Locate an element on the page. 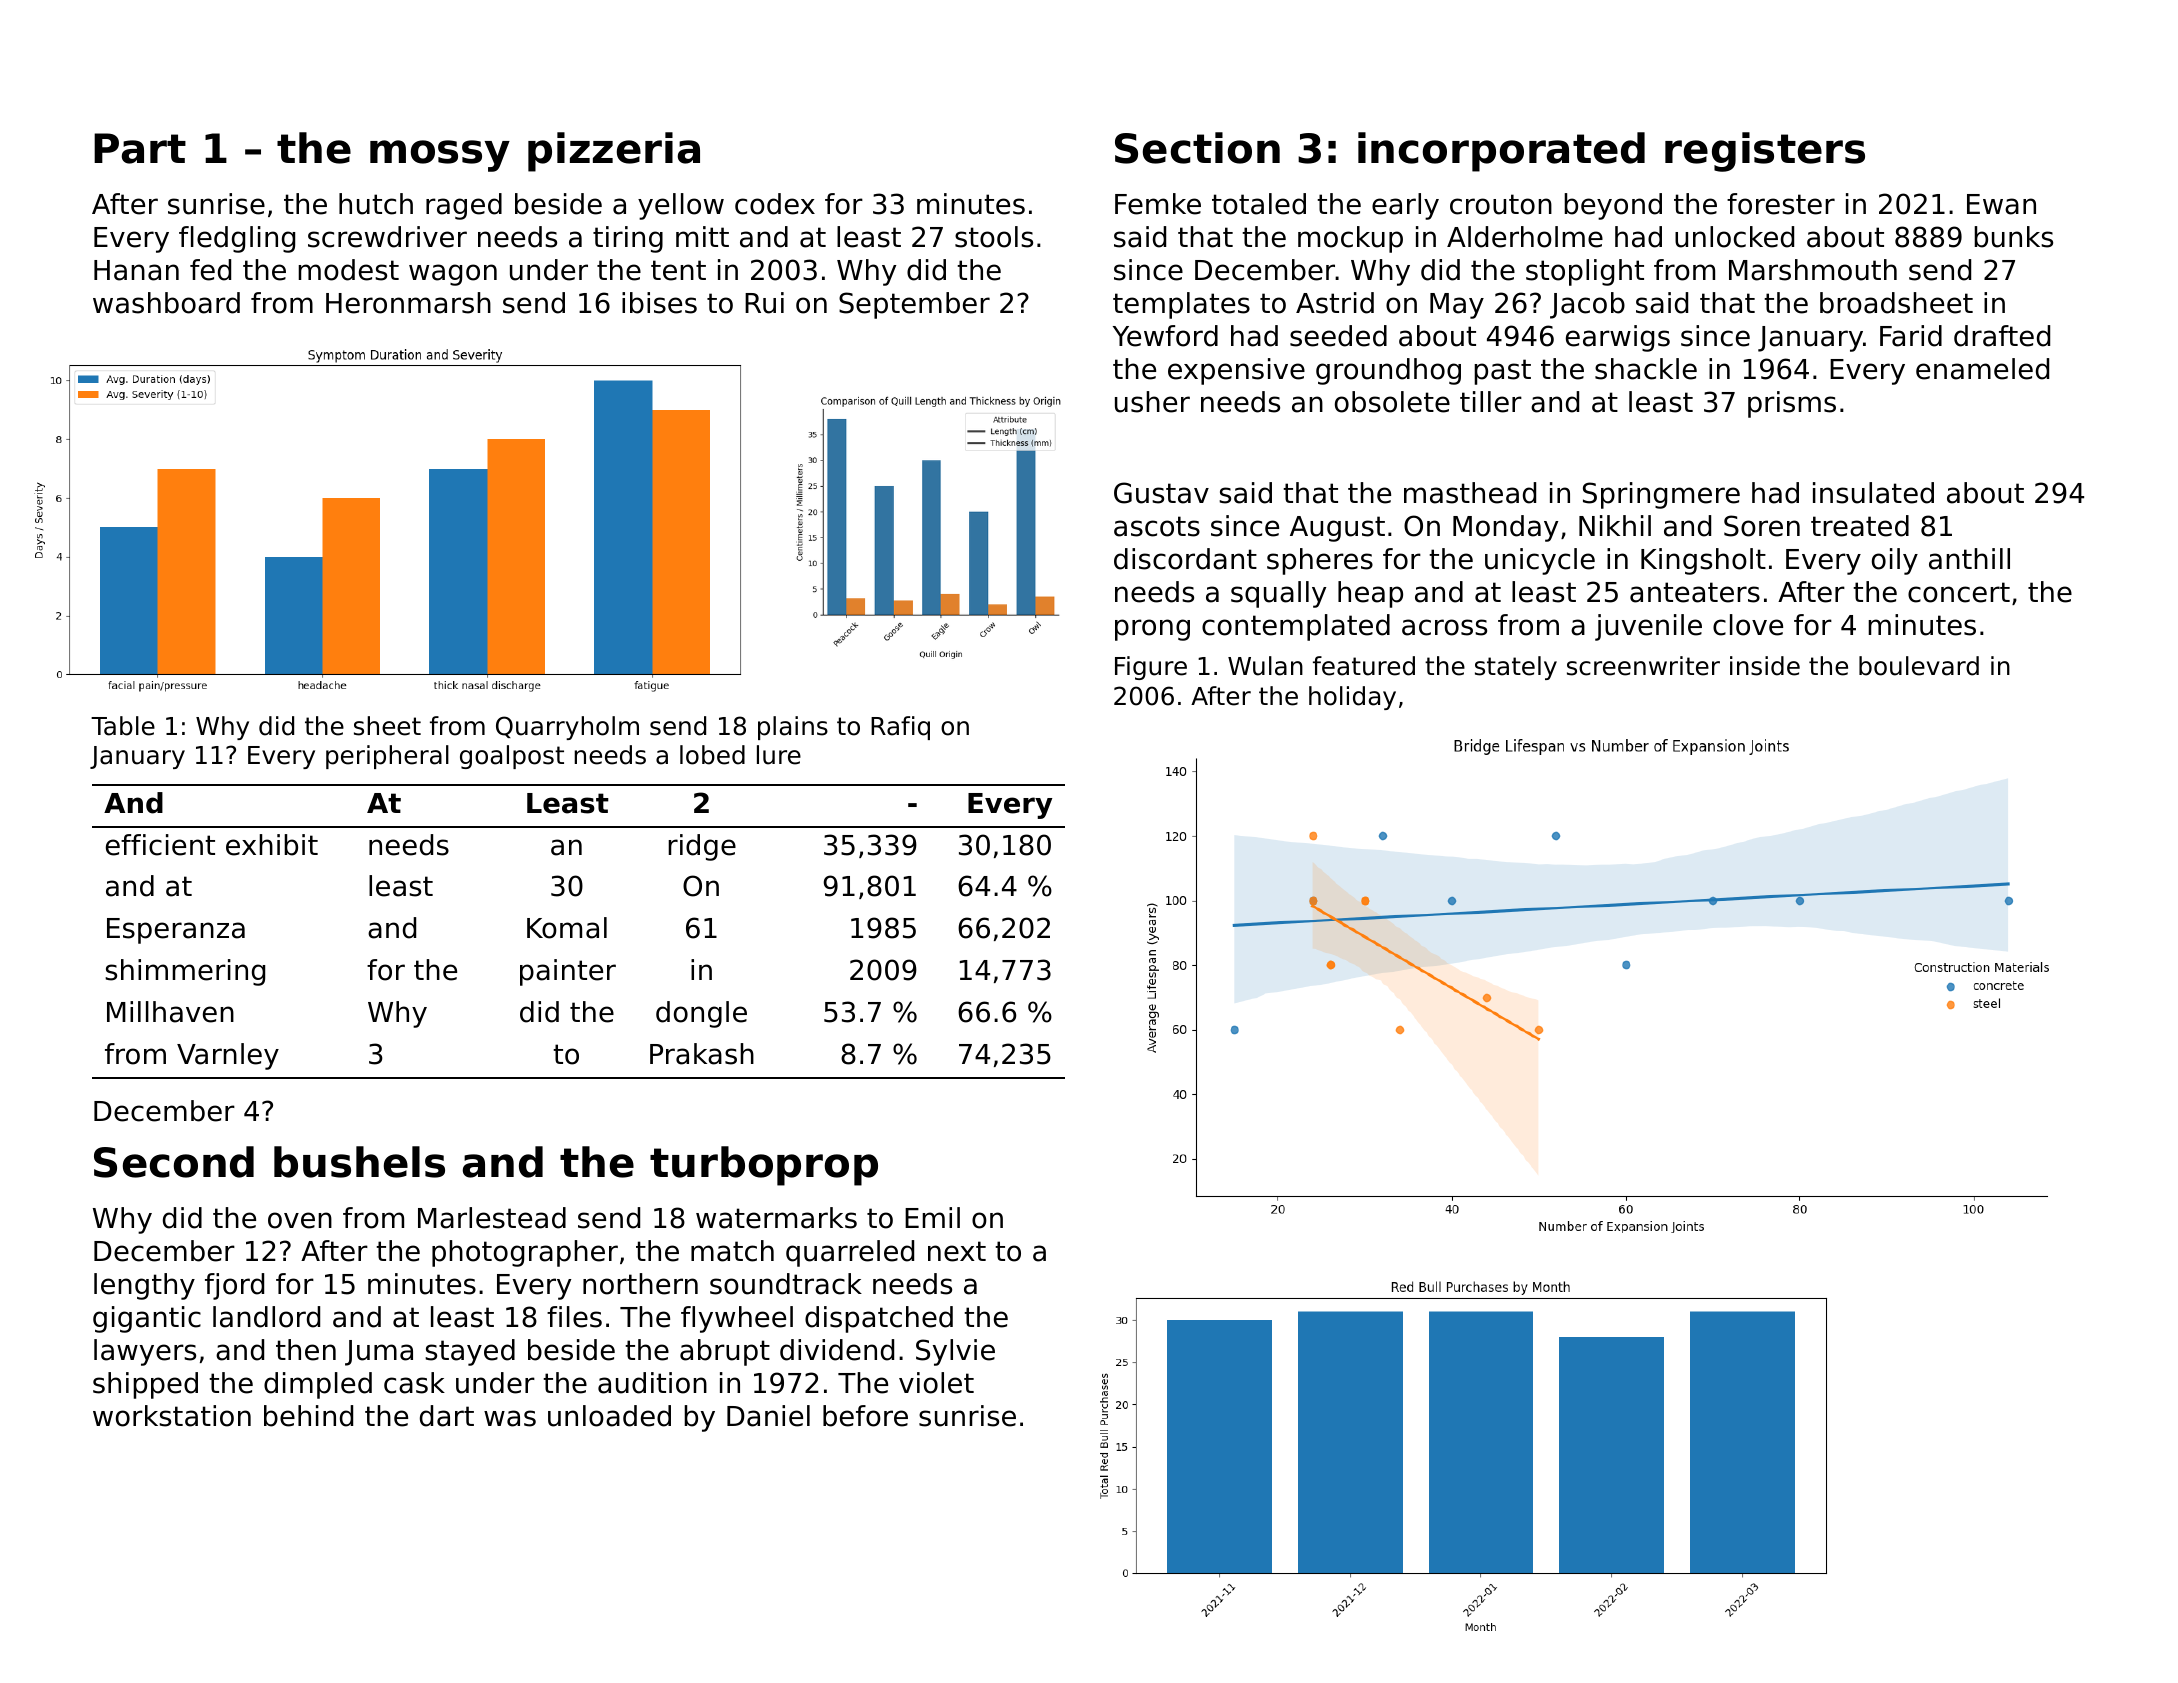  Ewan is located at coordinates (2001, 204).
